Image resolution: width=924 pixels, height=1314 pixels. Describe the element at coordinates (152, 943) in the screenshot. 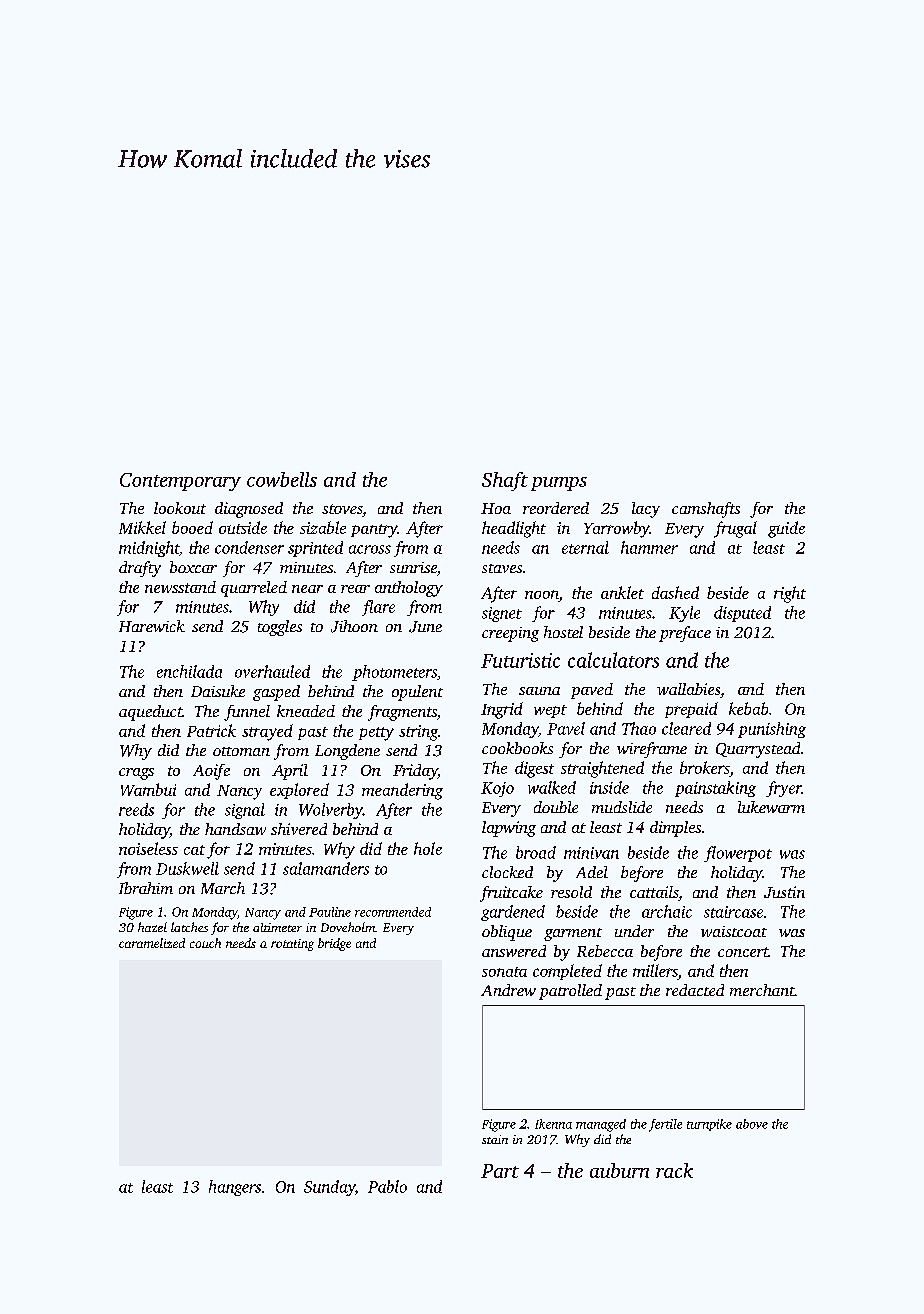

I see `caramelized` at that location.
